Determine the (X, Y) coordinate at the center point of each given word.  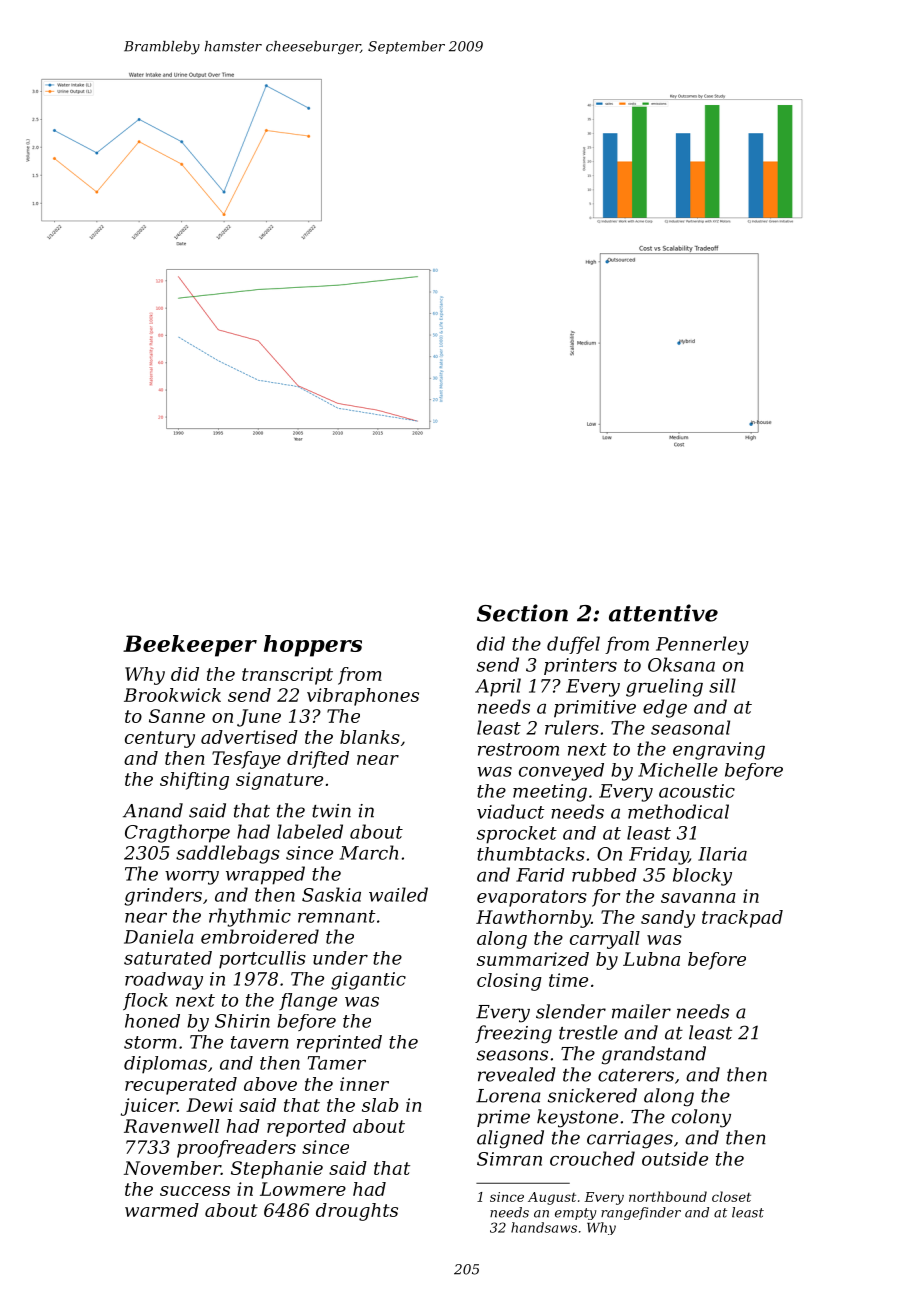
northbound (668, 1196)
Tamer (337, 1063)
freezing (513, 1034)
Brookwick (172, 695)
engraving (719, 751)
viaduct (511, 811)
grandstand (654, 1055)
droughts (357, 1212)
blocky (702, 877)
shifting (194, 781)
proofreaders (236, 1149)
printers (580, 666)
